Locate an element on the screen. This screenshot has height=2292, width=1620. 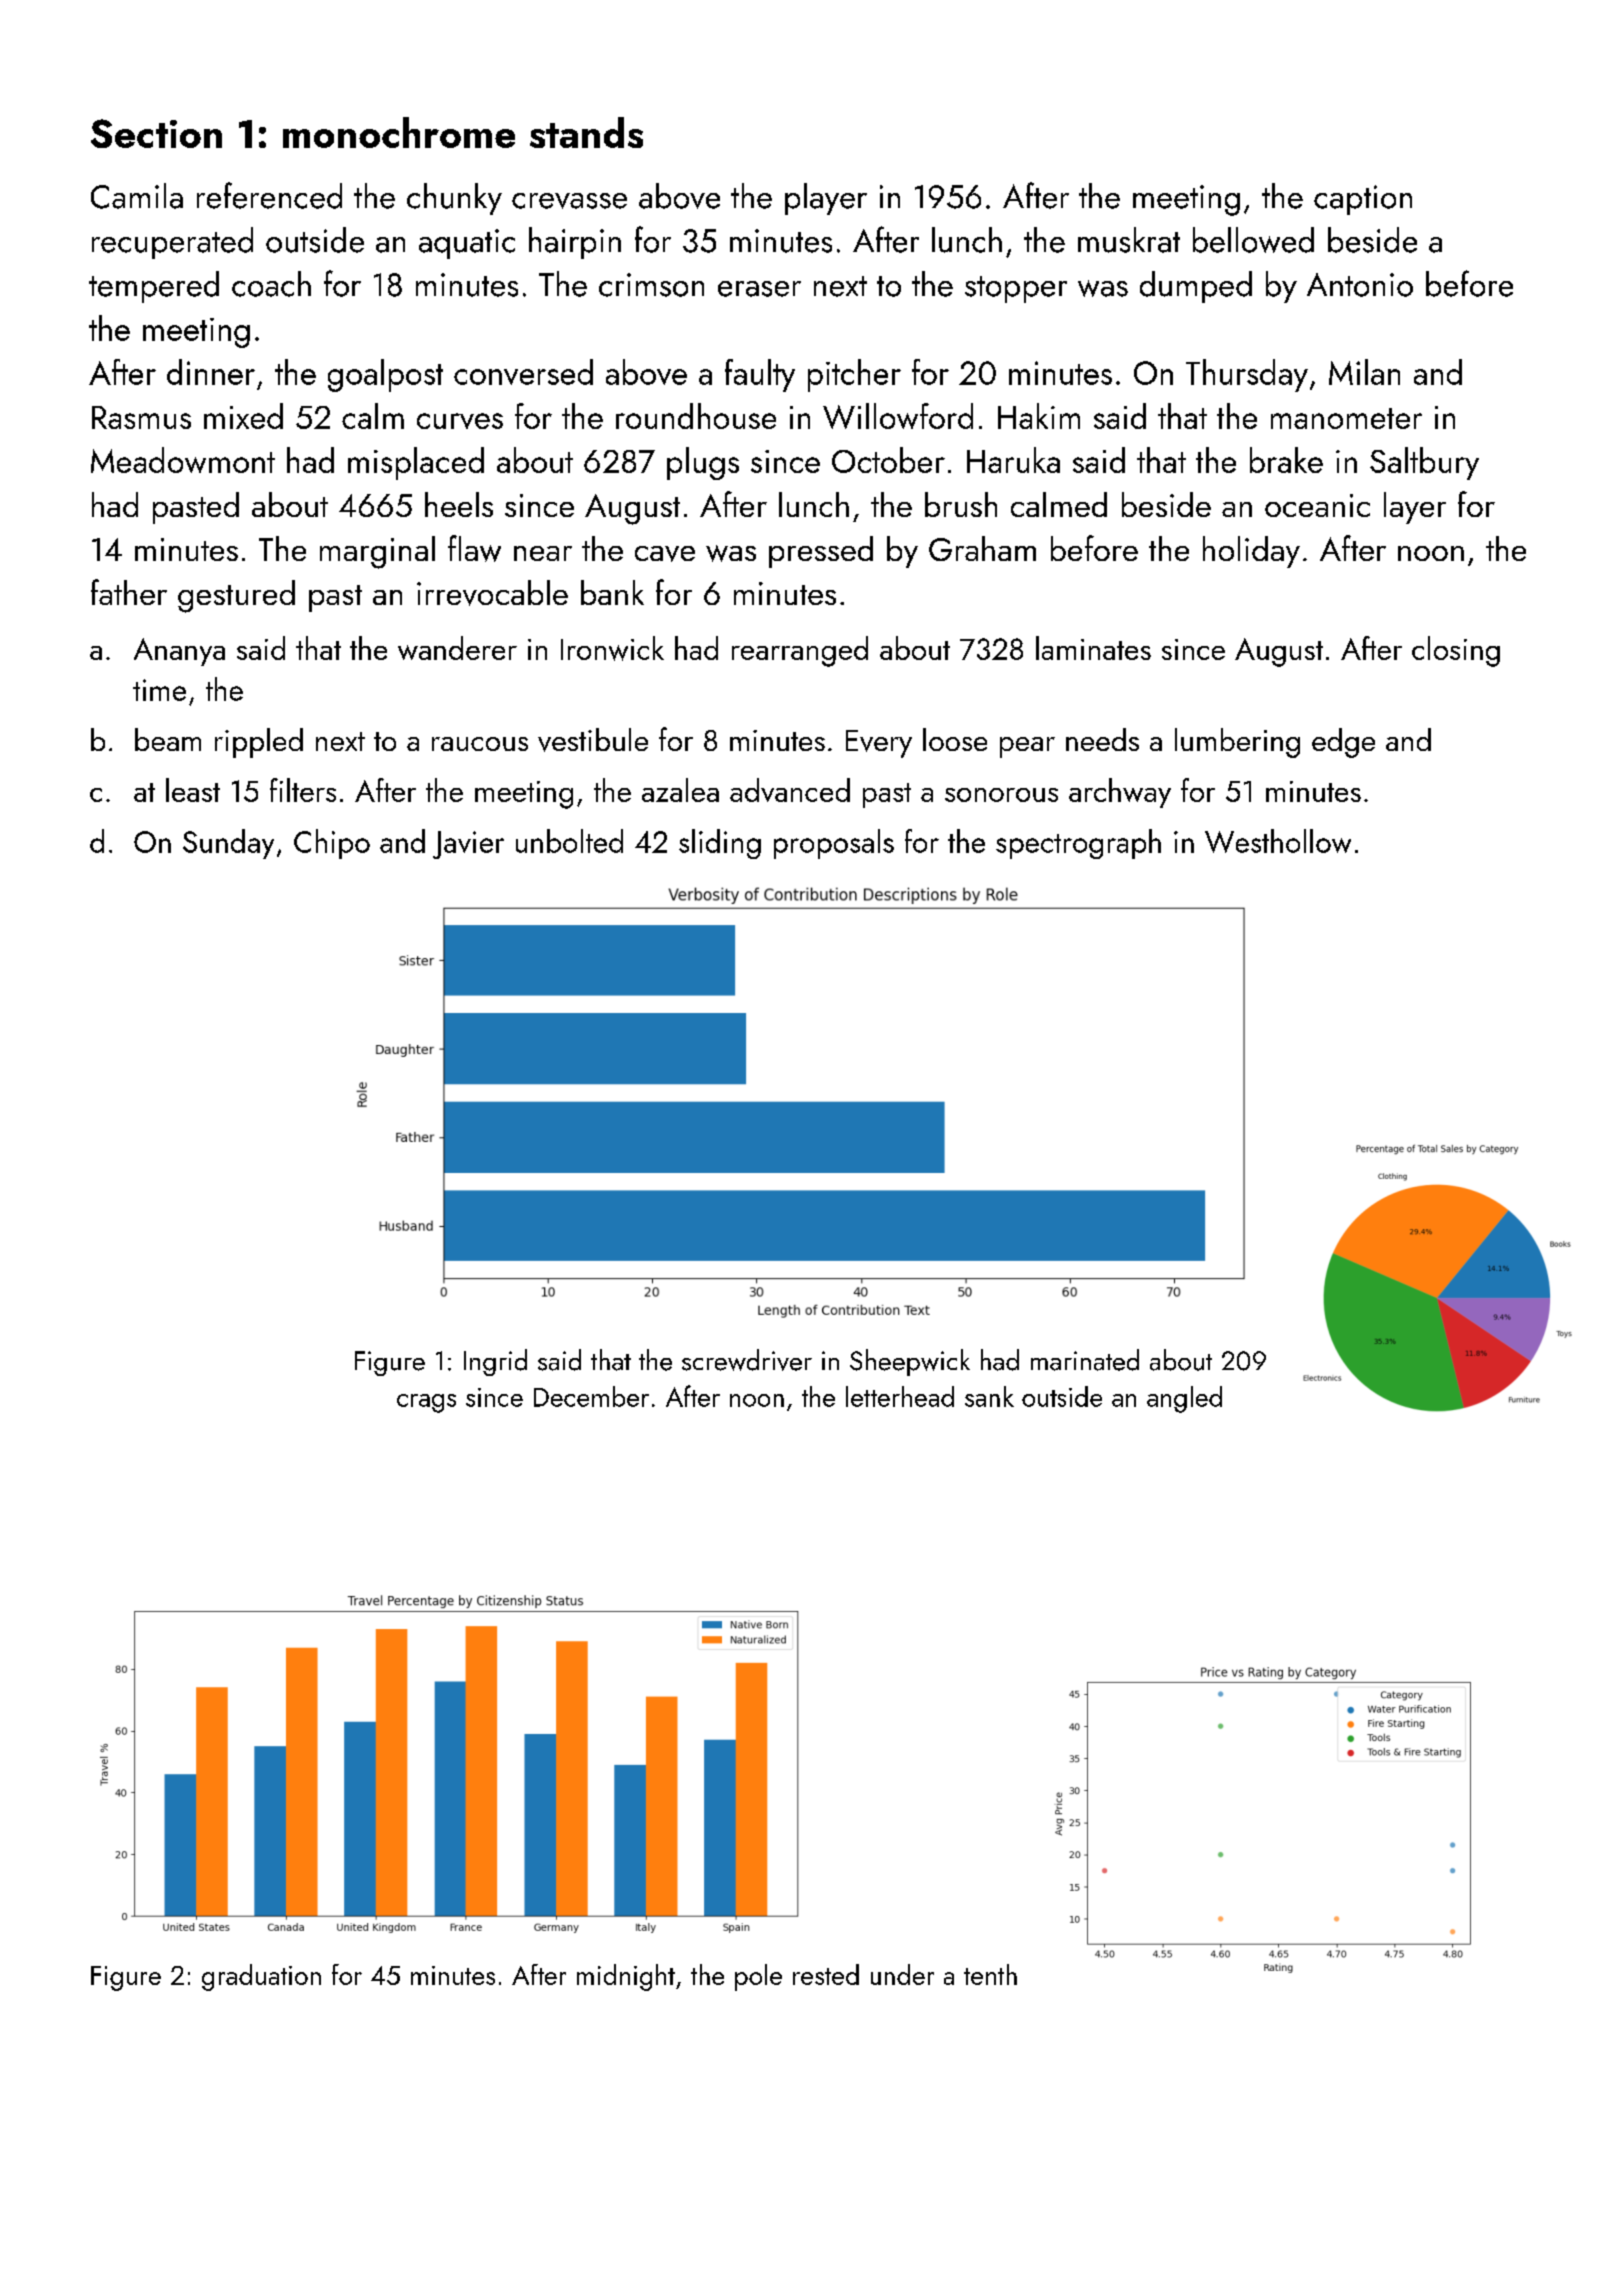
Chipo is located at coordinates (332, 844).
